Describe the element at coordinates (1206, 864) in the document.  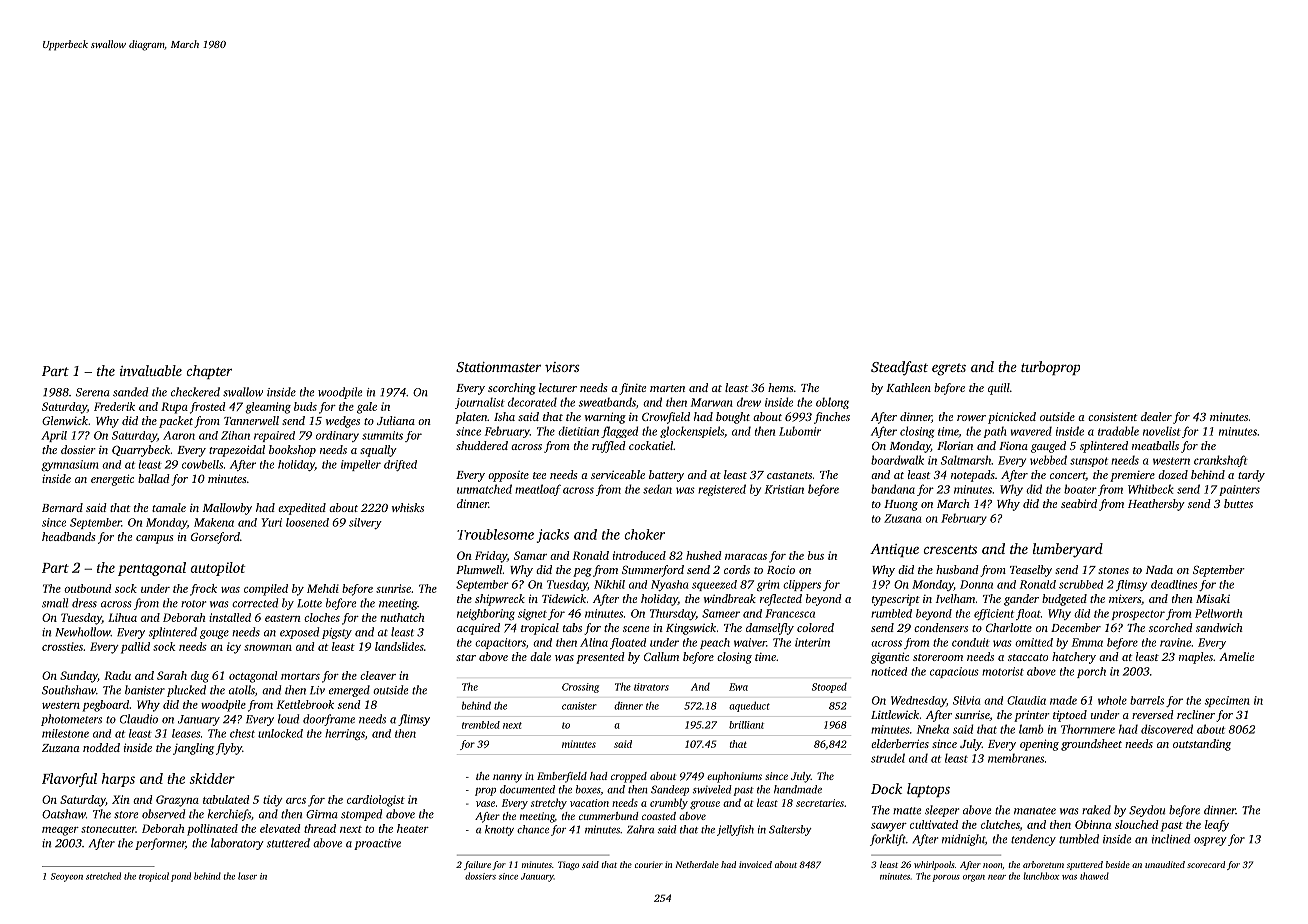
I see `scorecard` at that location.
